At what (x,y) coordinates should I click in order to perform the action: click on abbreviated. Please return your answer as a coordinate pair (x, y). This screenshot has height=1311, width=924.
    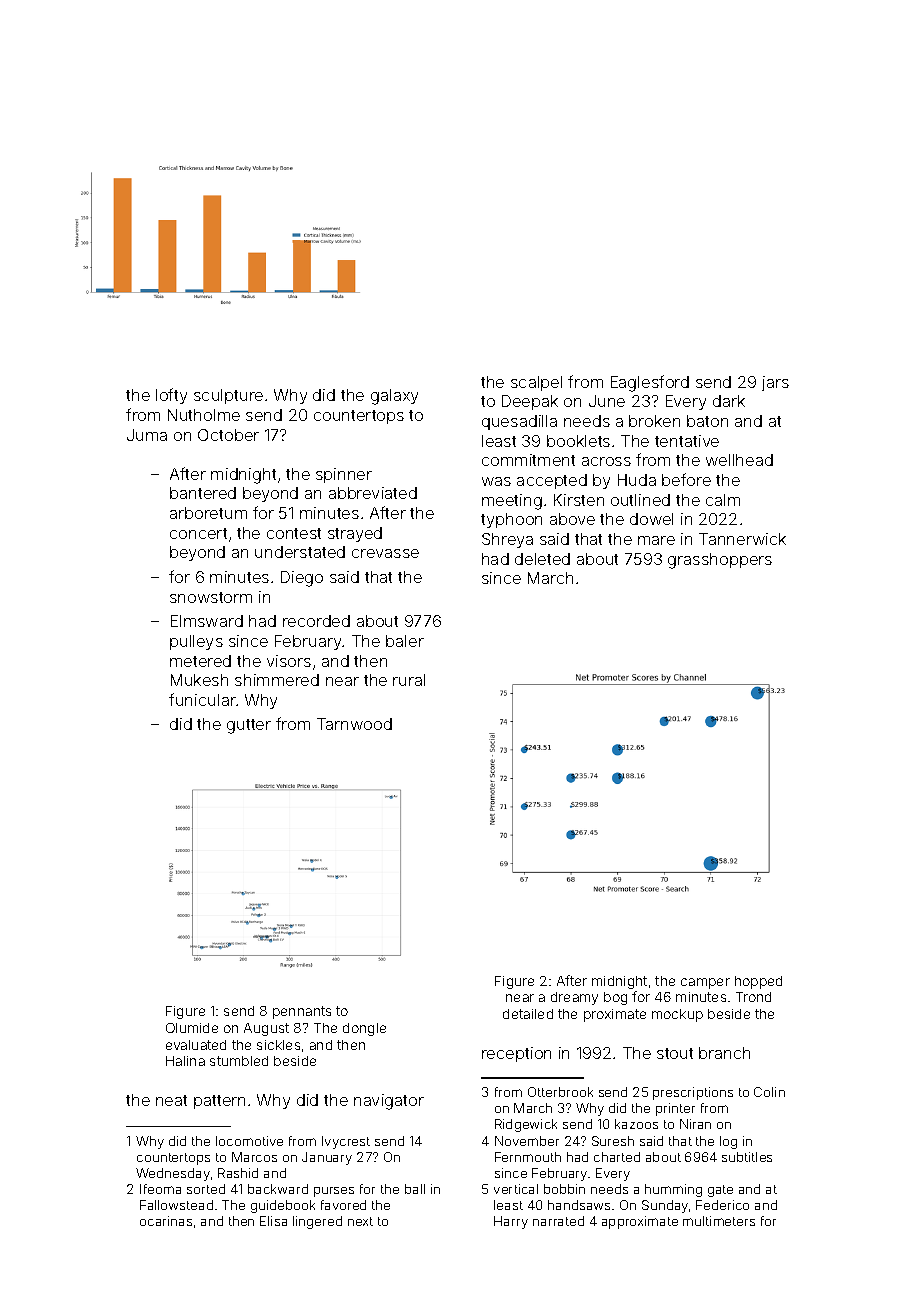
    Looking at the image, I should click on (373, 493).
